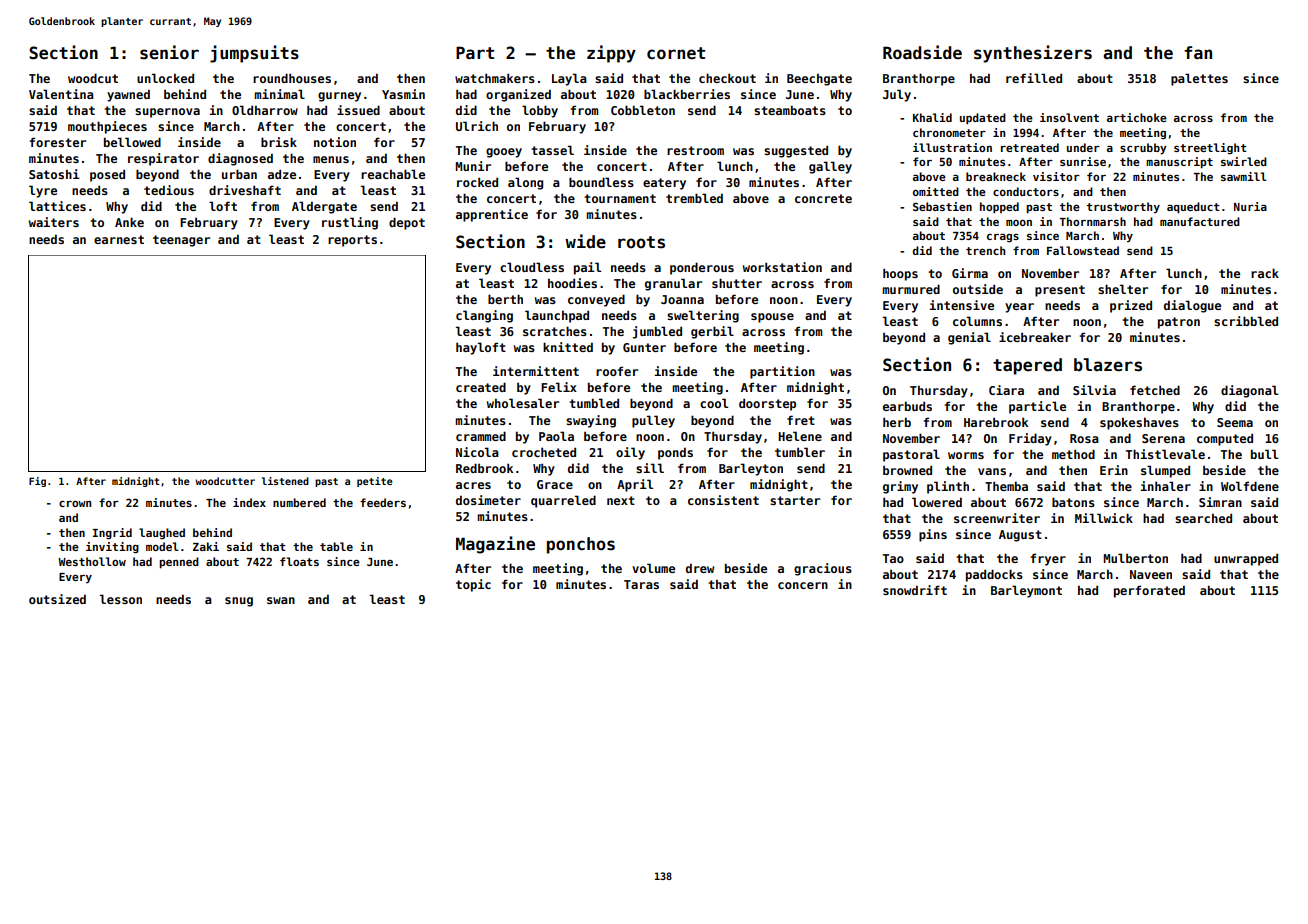 The width and height of the document is (1308, 924). What do you see at coordinates (254, 54) in the document?
I see `jumpsuits` at bounding box center [254, 54].
